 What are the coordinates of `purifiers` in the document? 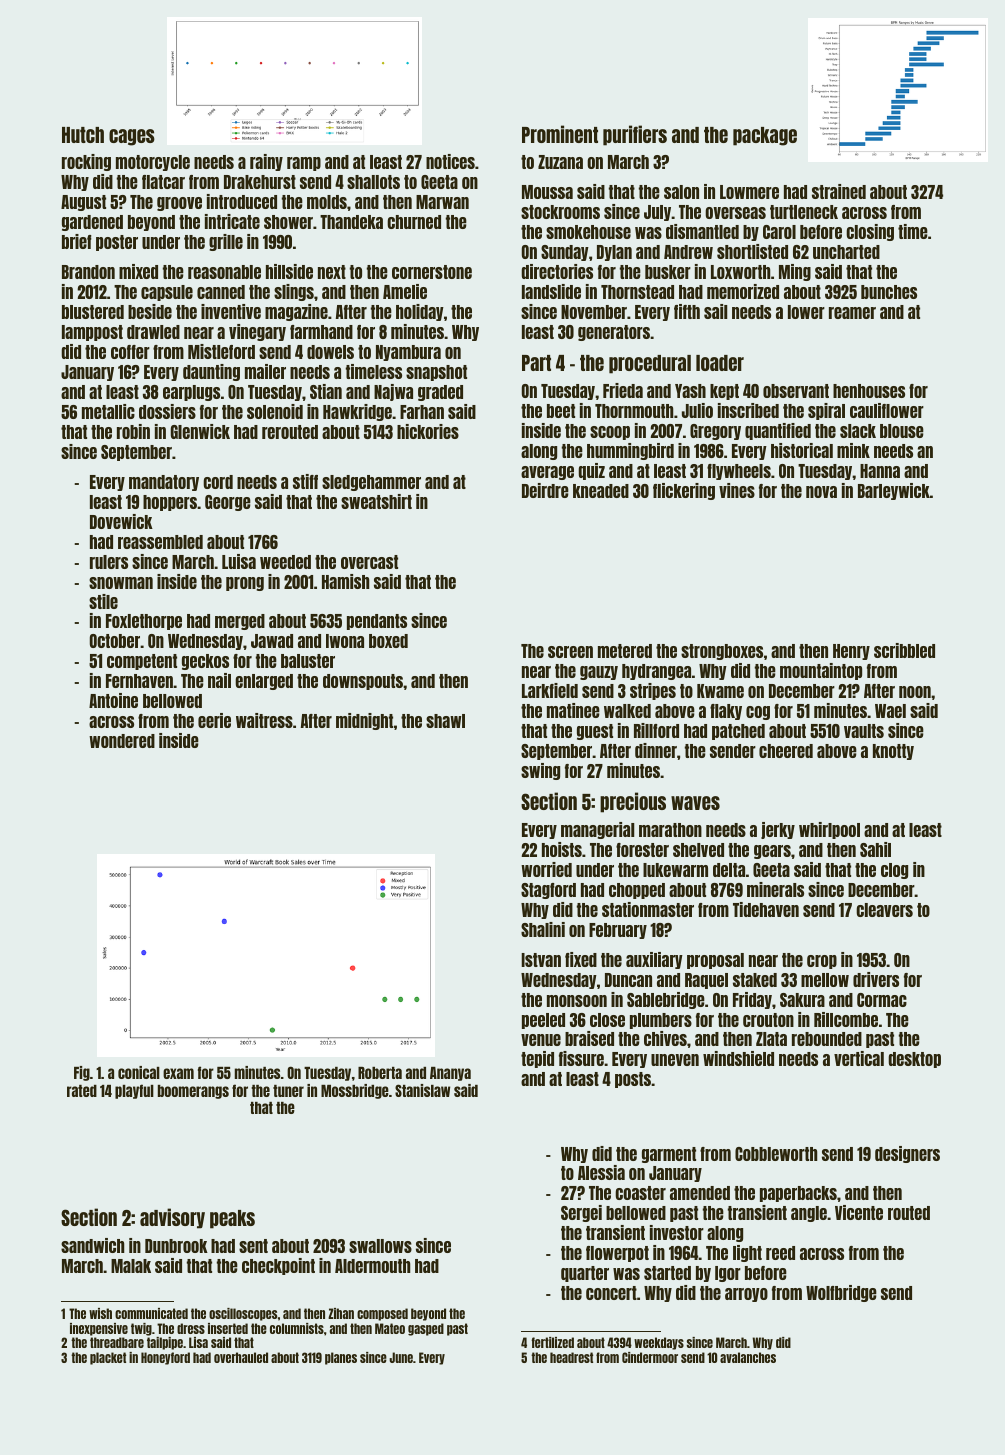 It's located at (635, 135).
